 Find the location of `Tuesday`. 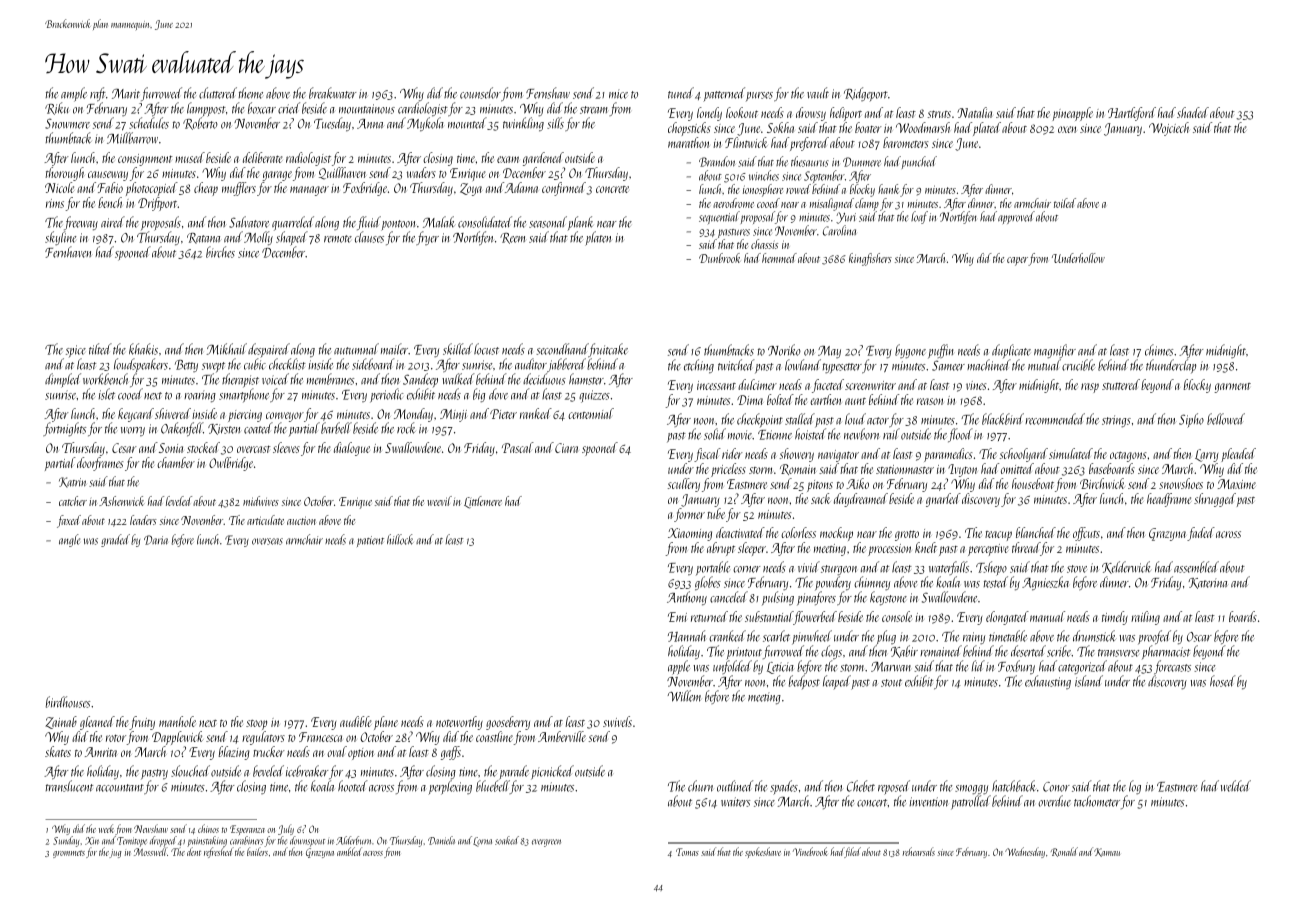

Tuesday is located at coordinates (332, 124).
